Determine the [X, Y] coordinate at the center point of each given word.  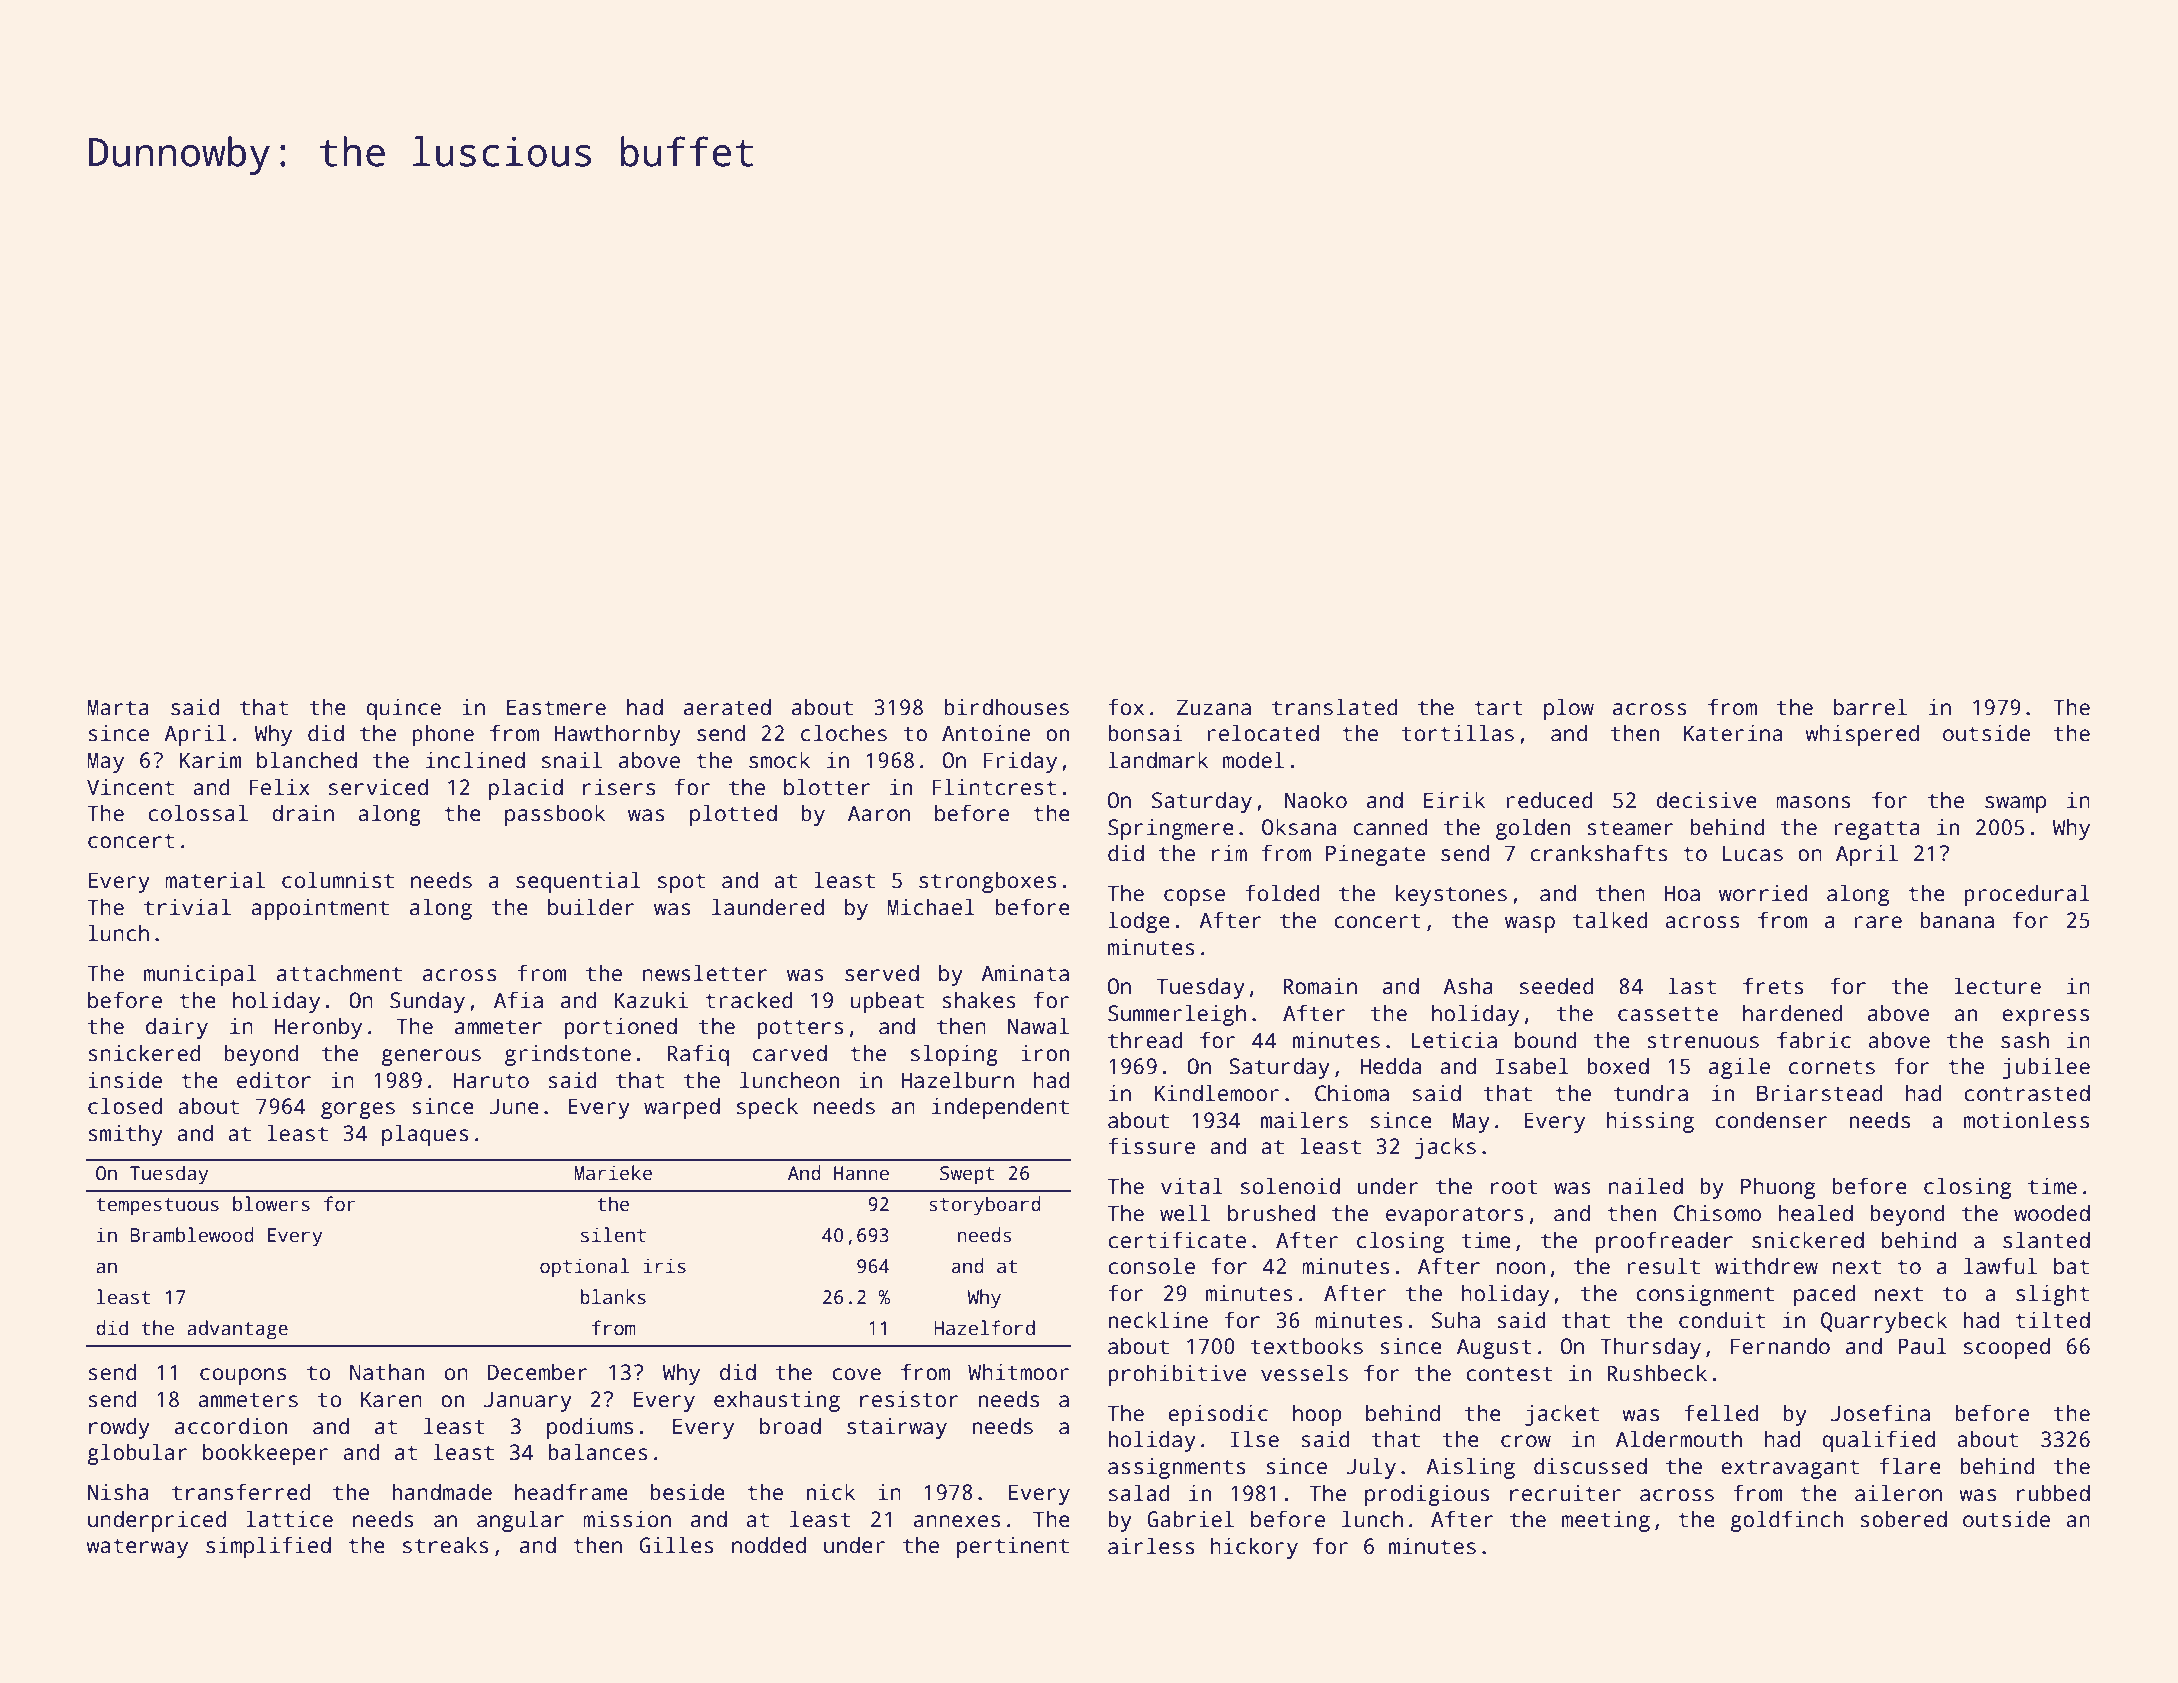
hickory [1254, 1548]
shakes [979, 1000]
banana [1957, 920]
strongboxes [987, 882]
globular [137, 1454]
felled [1721, 1413]
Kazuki [651, 1000]
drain [303, 813]
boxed [1618, 1066]
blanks [613, 1297]
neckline [1158, 1320]
